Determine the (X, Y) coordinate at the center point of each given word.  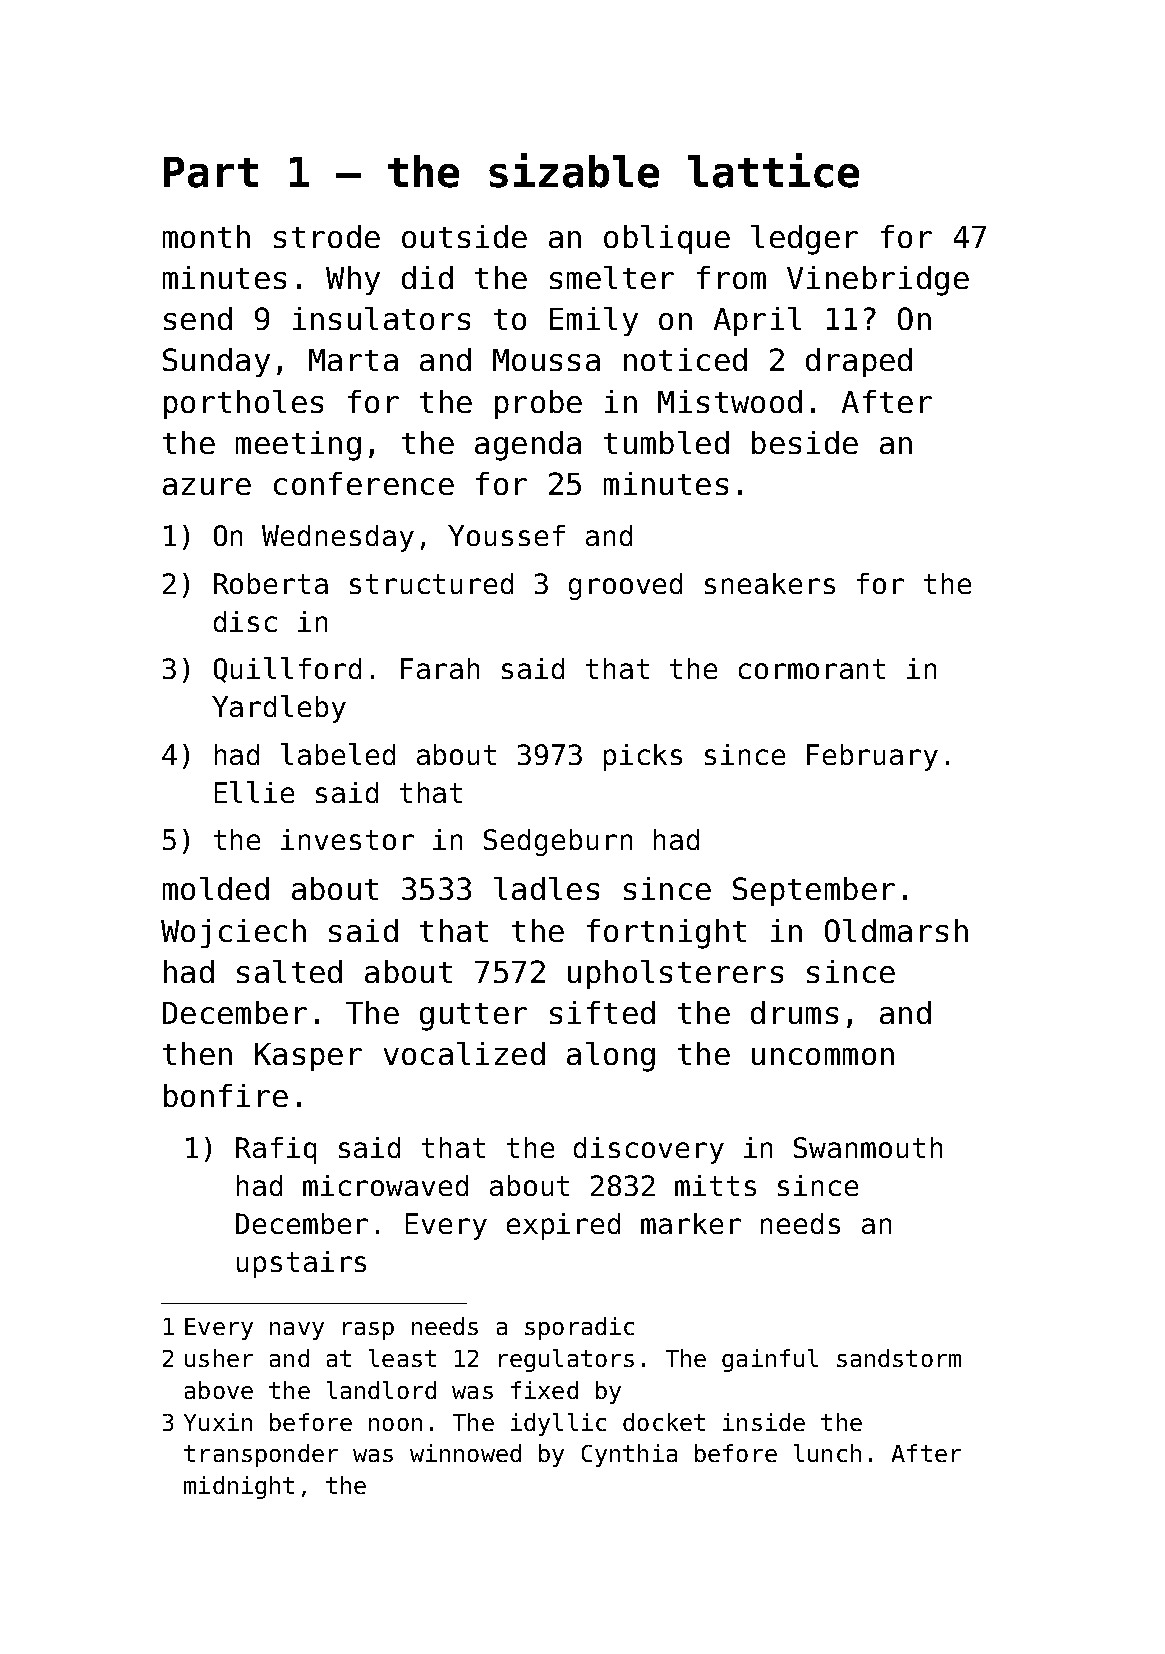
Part (211, 172)
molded (216, 888)
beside (805, 442)
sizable (574, 170)
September (814, 891)
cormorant (812, 669)
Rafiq (276, 1150)
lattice (773, 170)
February (872, 757)
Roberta (271, 583)
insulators (381, 318)
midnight (239, 1487)
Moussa (546, 360)
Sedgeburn (558, 842)
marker (691, 1223)
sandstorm (899, 1358)
